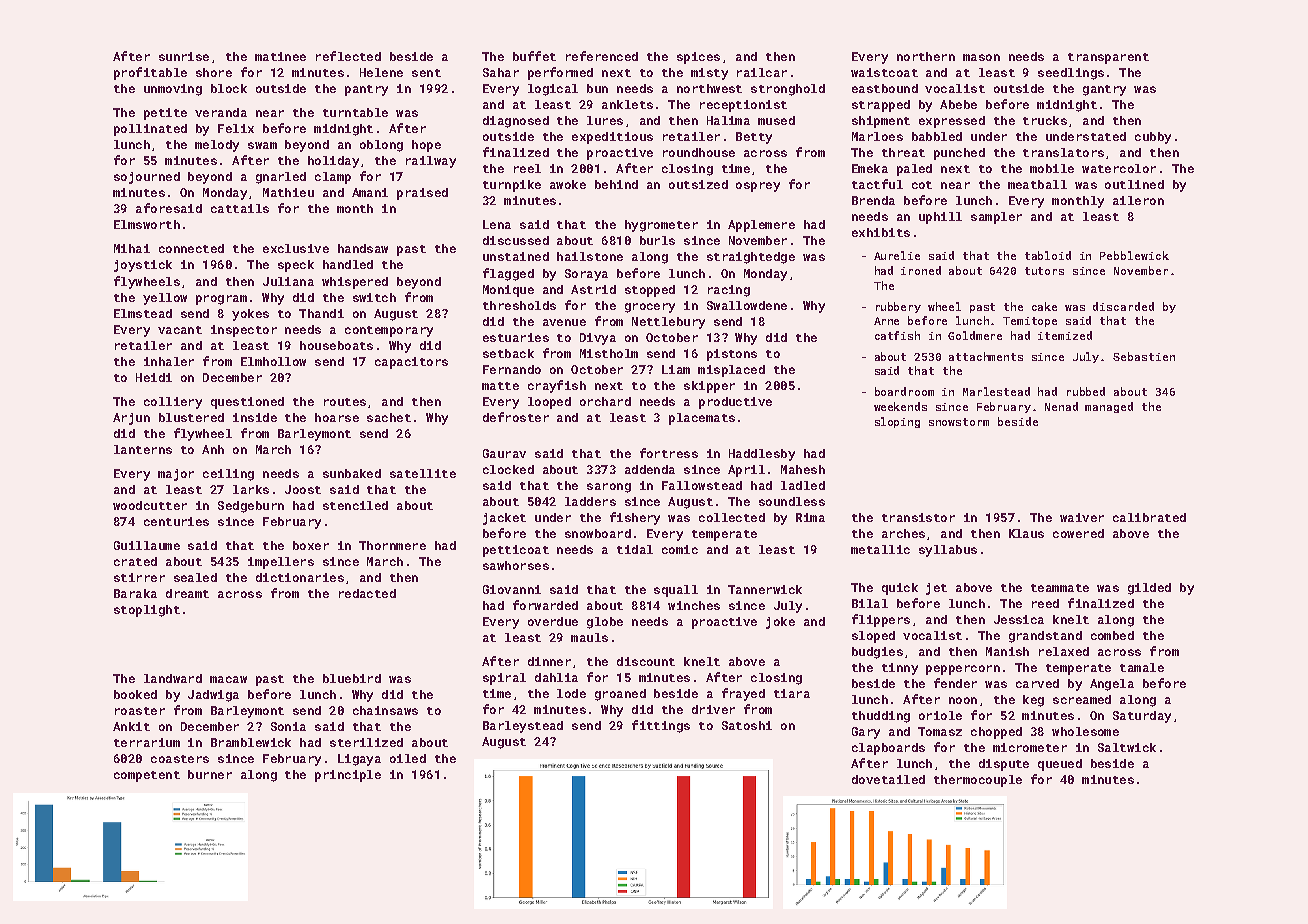 The width and height of the screenshot is (1308, 924). What do you see at coordinates (512, 369) in the screenshot?
I see `Fernando` at bounding box center [512, 369].
